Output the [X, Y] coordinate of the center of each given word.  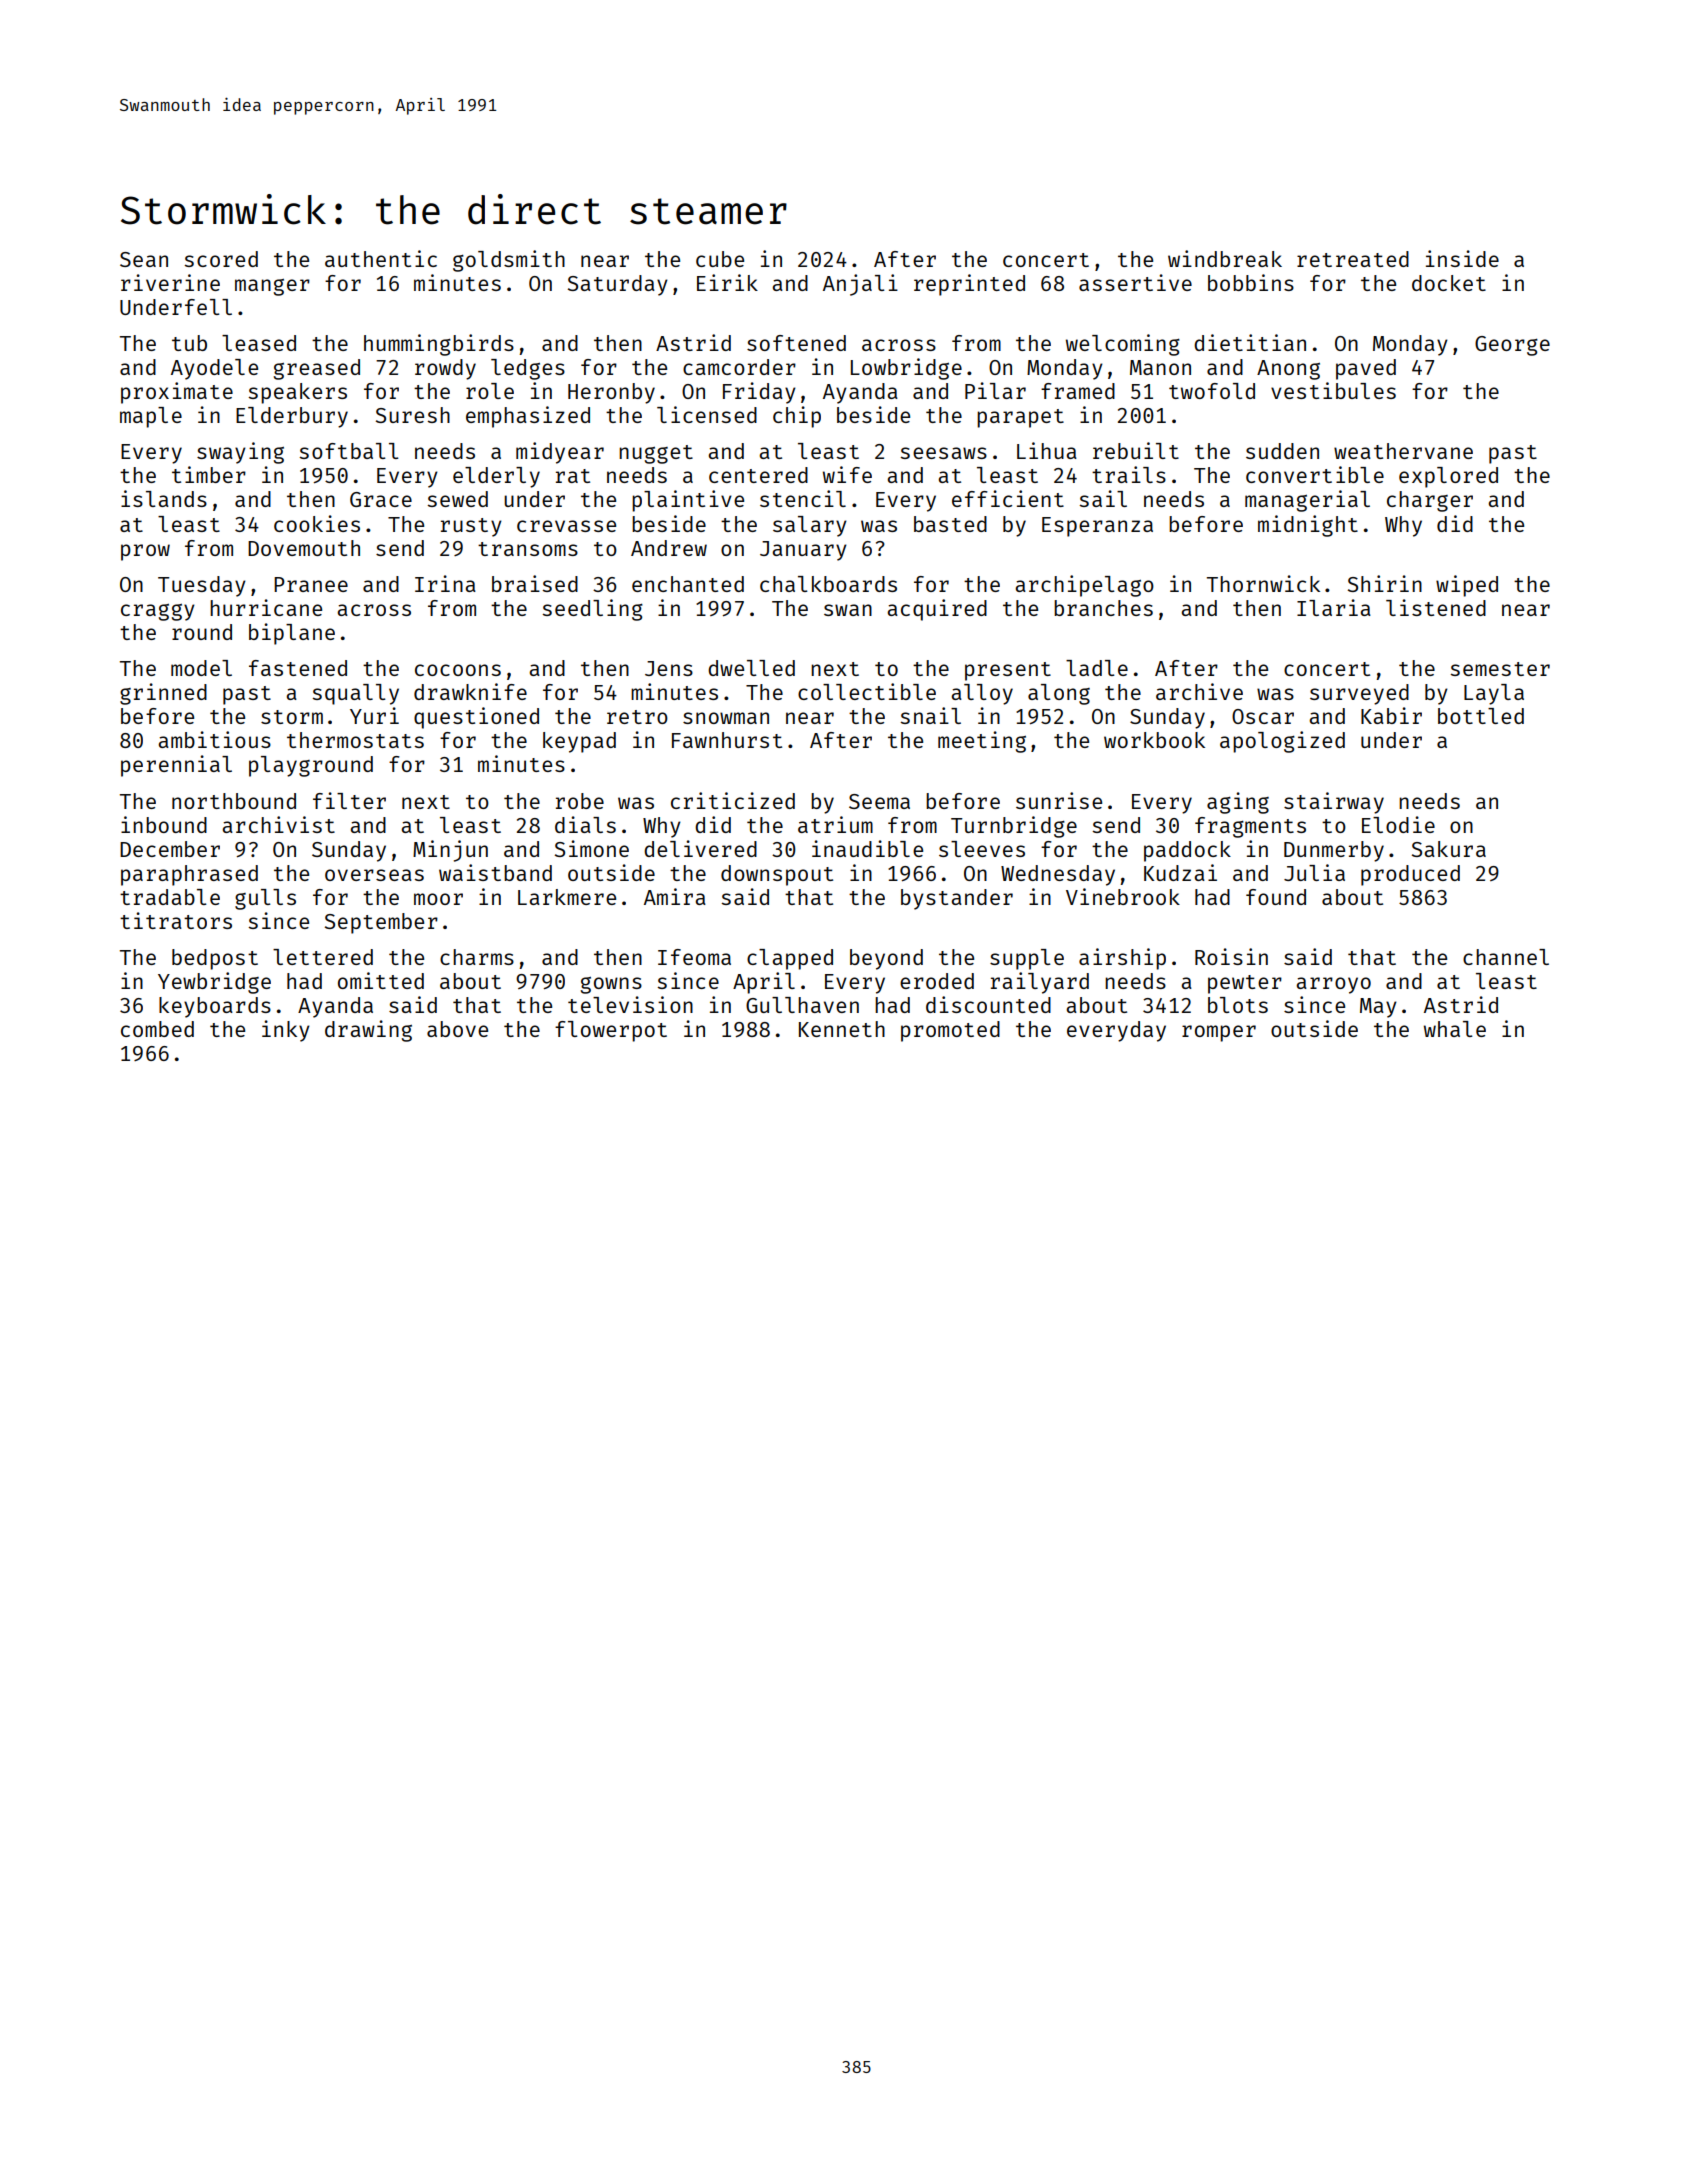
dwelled [751, 668]
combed [157, 1029]
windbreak [1225, 258]
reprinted [969, 285]
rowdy [445, 369]
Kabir [1391, 715]
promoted [950, 1031]
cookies [317, 523]
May [1378, 1008]
